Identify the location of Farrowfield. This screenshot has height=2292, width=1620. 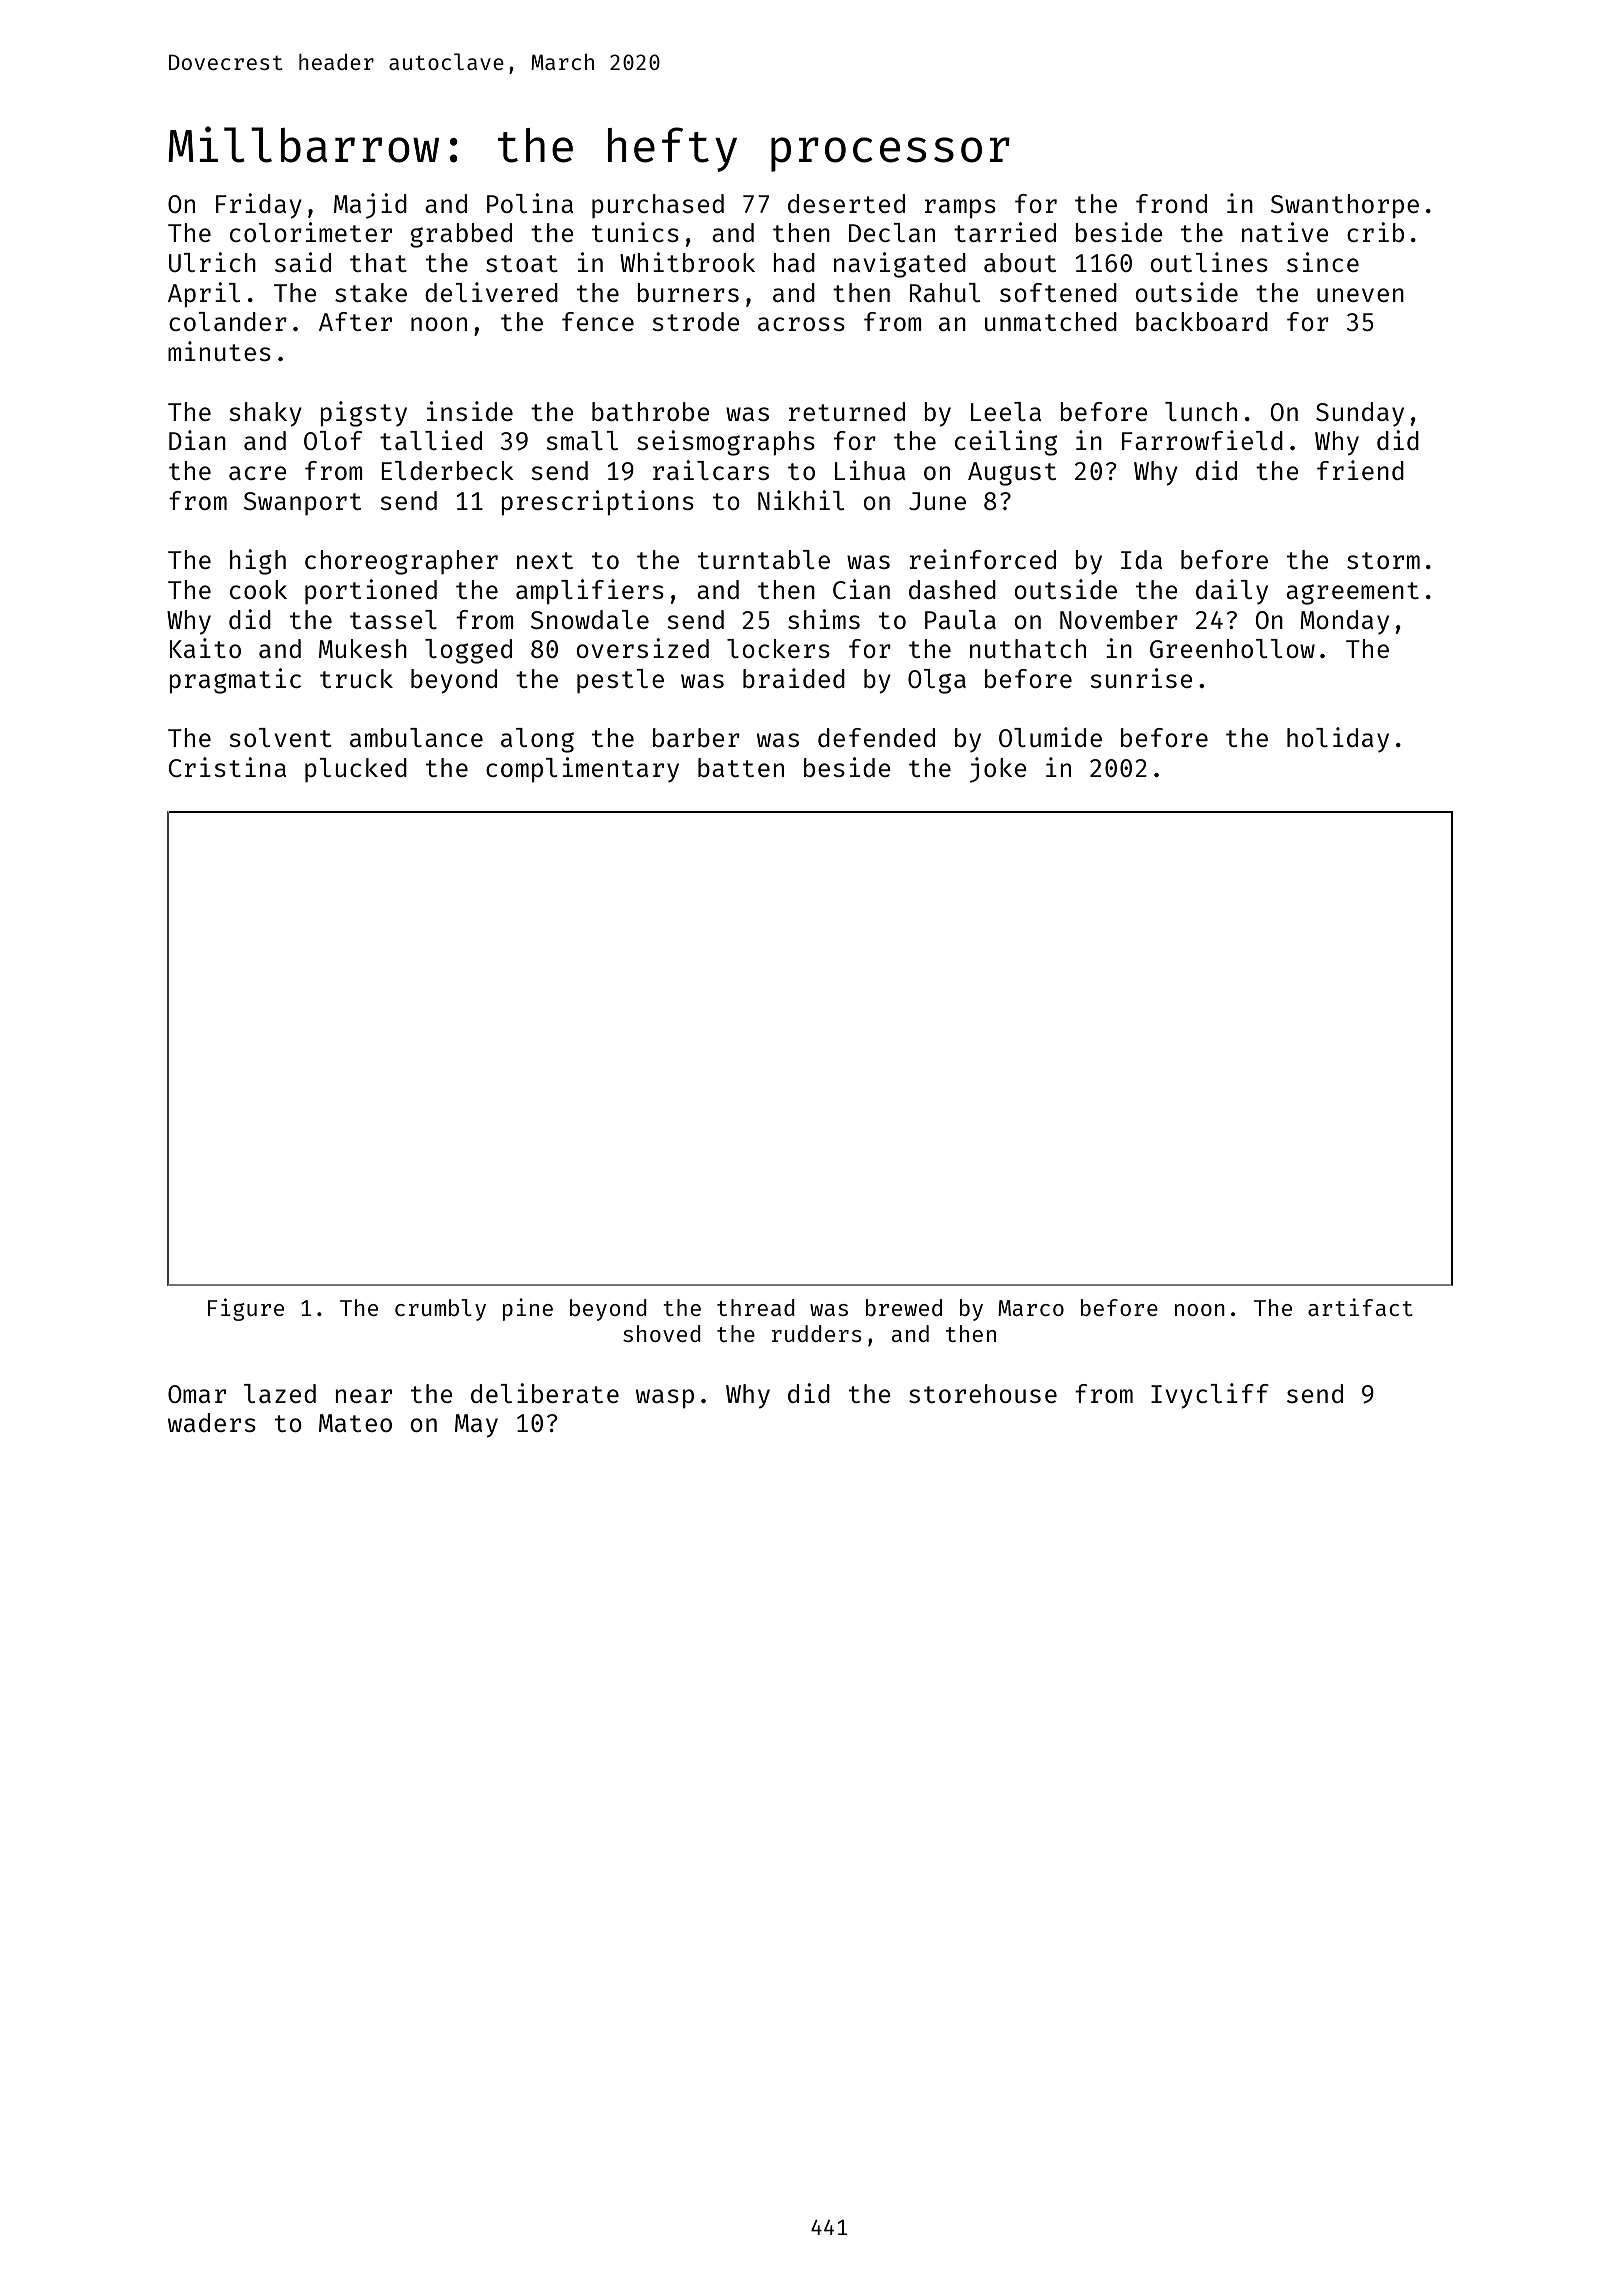
(1202, 440).
